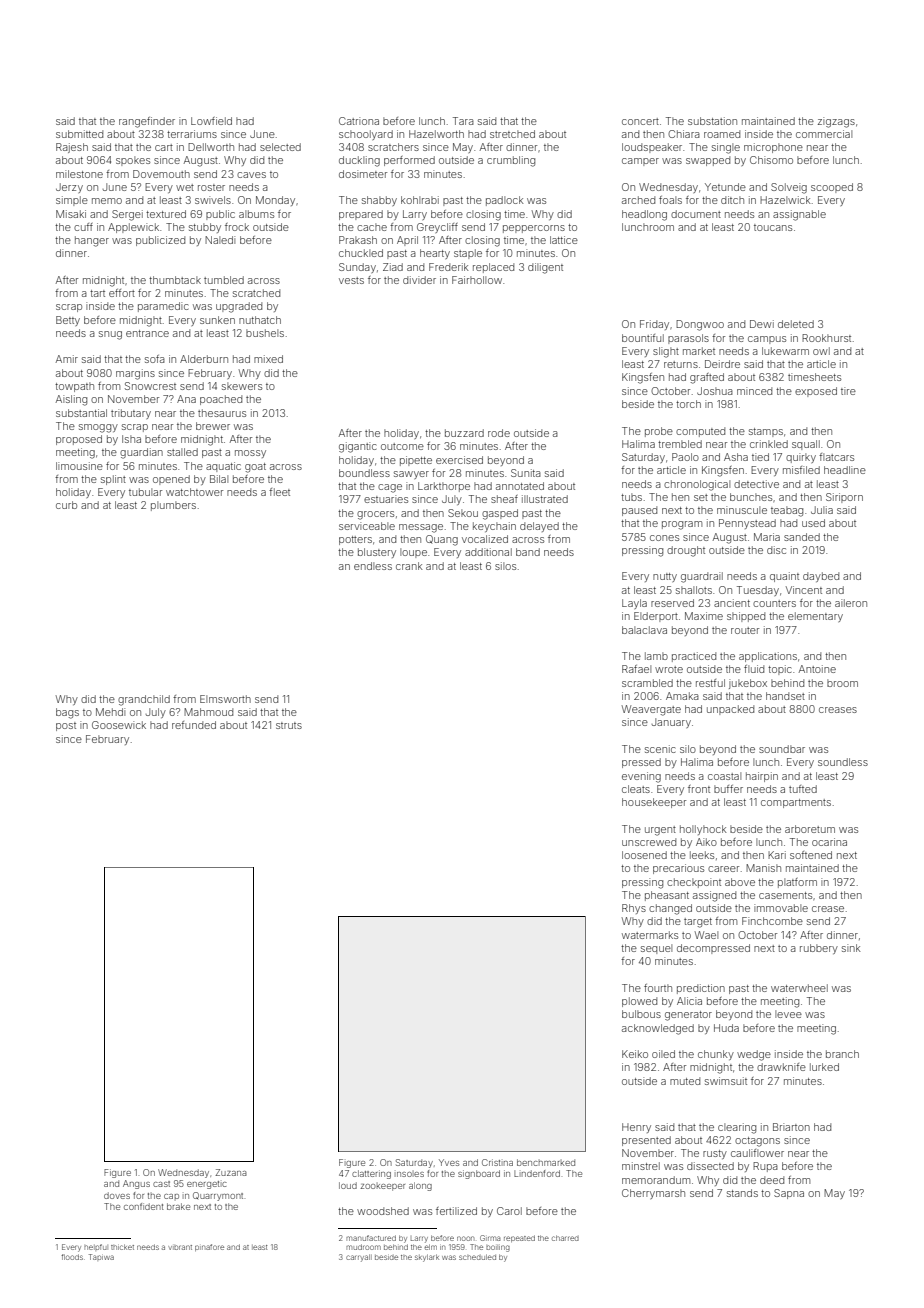 The height and width of the screenshot is (1308, 924). I want to click on Wael, so click(706, 935).
